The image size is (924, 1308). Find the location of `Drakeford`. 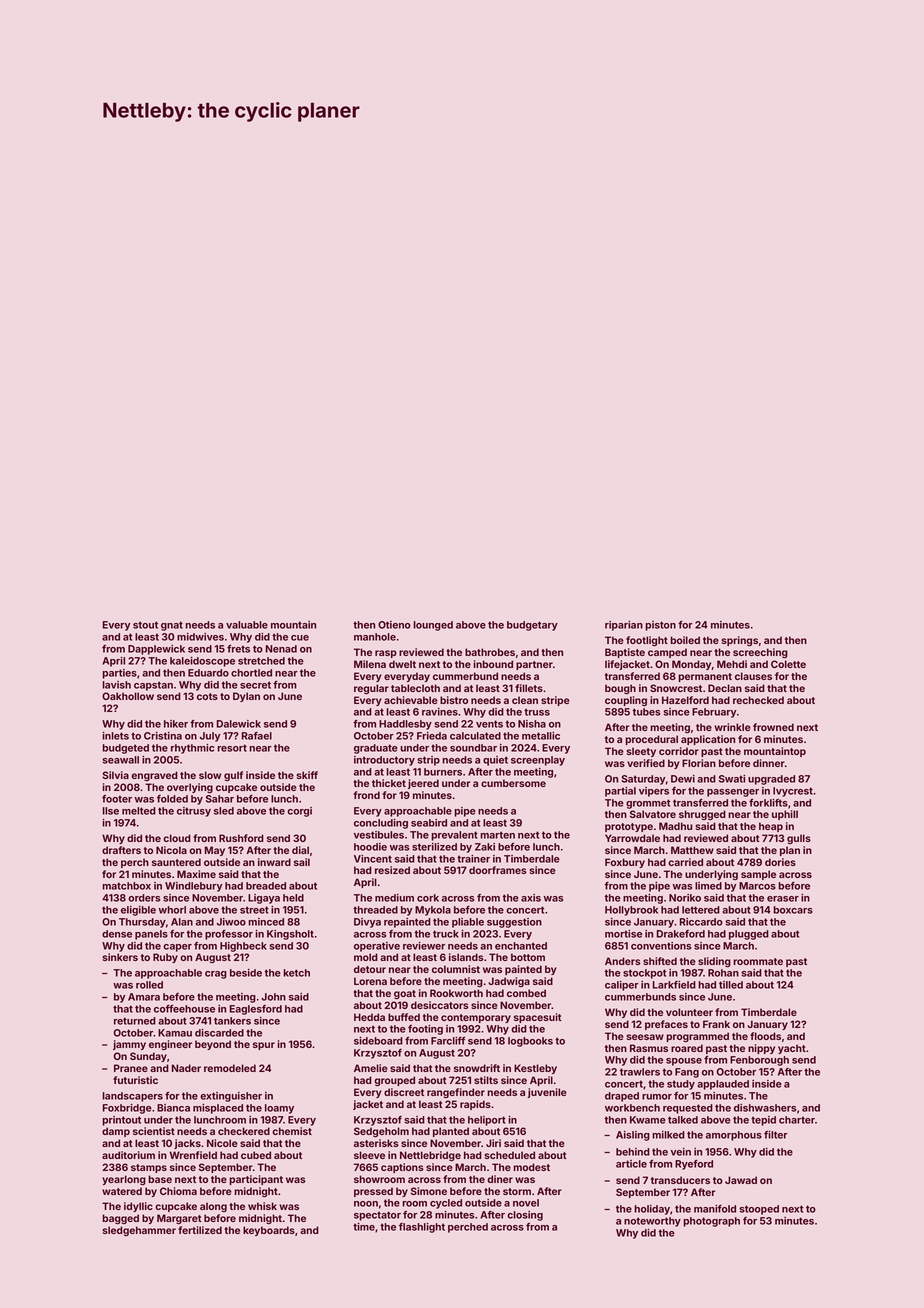

Drakeford is located at coordinates (681, 934).
